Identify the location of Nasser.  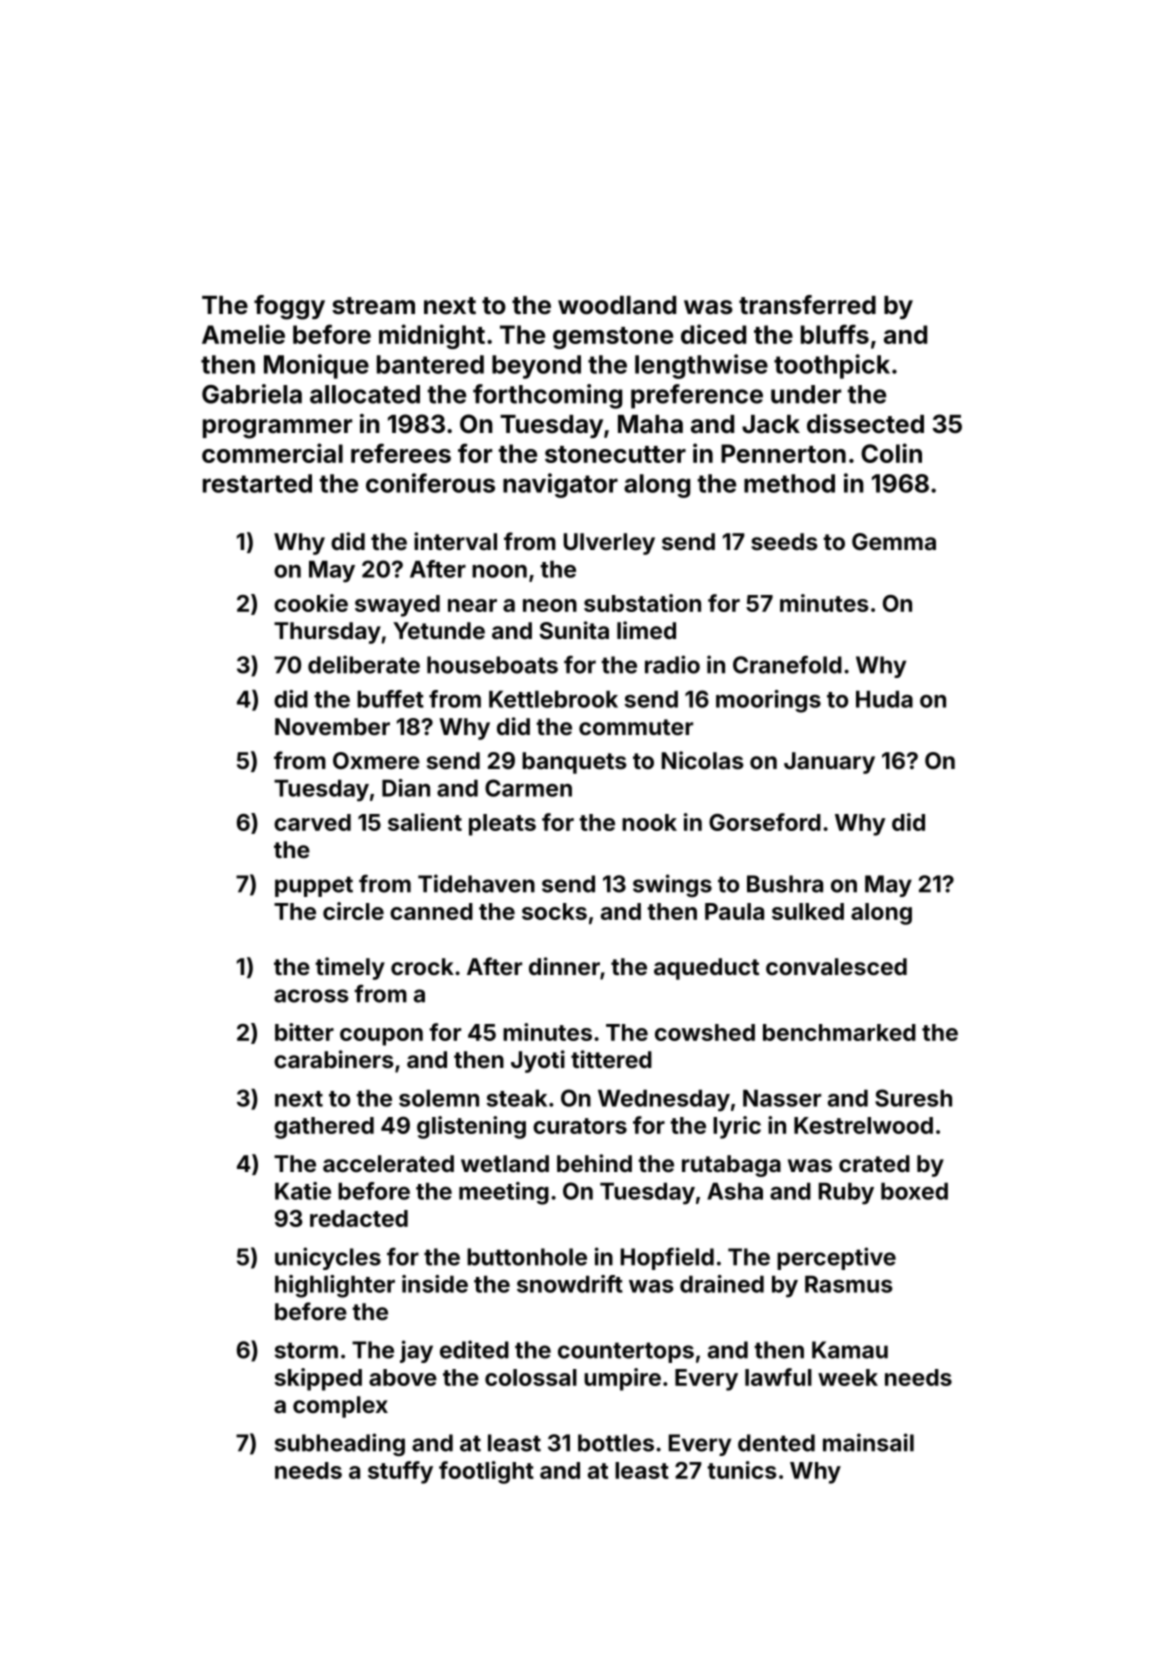
(782, 1098).
